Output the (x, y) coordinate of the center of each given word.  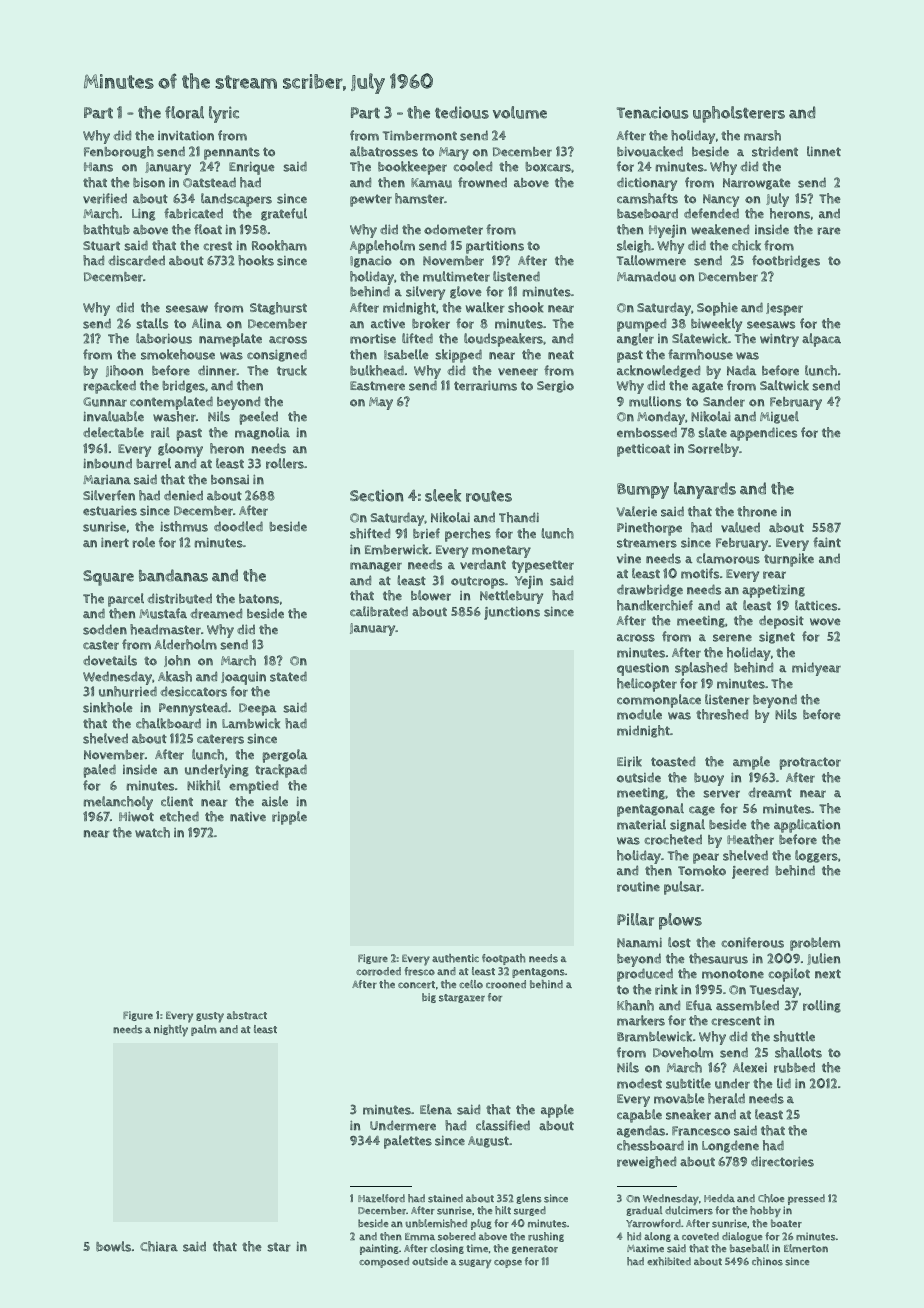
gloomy (180, 450)
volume (520, 112)
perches (468, 535)
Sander (724, 402)
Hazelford (381, 1198)
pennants (232, 154)
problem (815, 944)
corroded (378, 971)
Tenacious (652, 113)
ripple (289, 818)
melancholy (118, 803)
